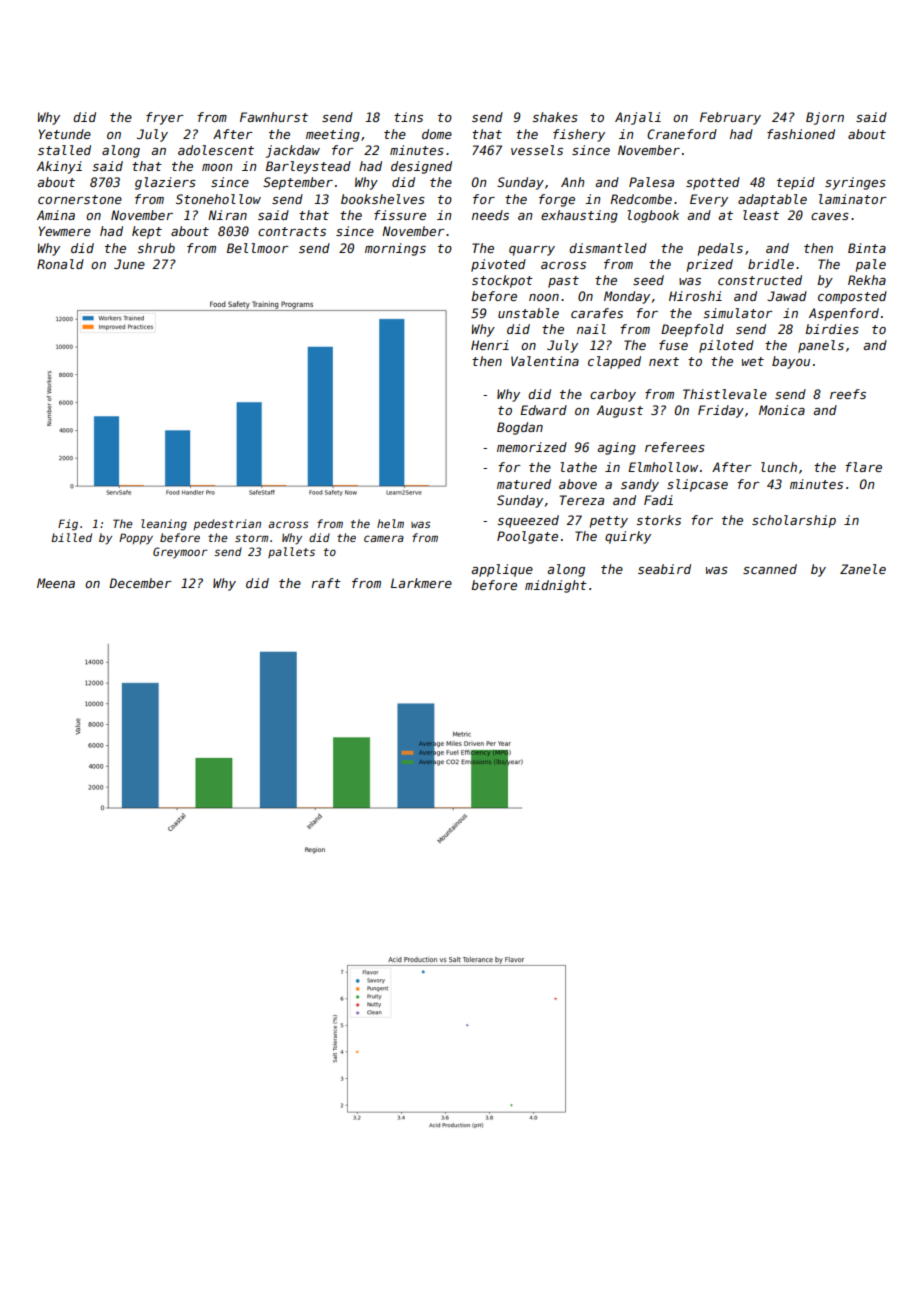  Describe the element at coordinates (863, 569) in the screenshot. I see `Zanele` at that location.
